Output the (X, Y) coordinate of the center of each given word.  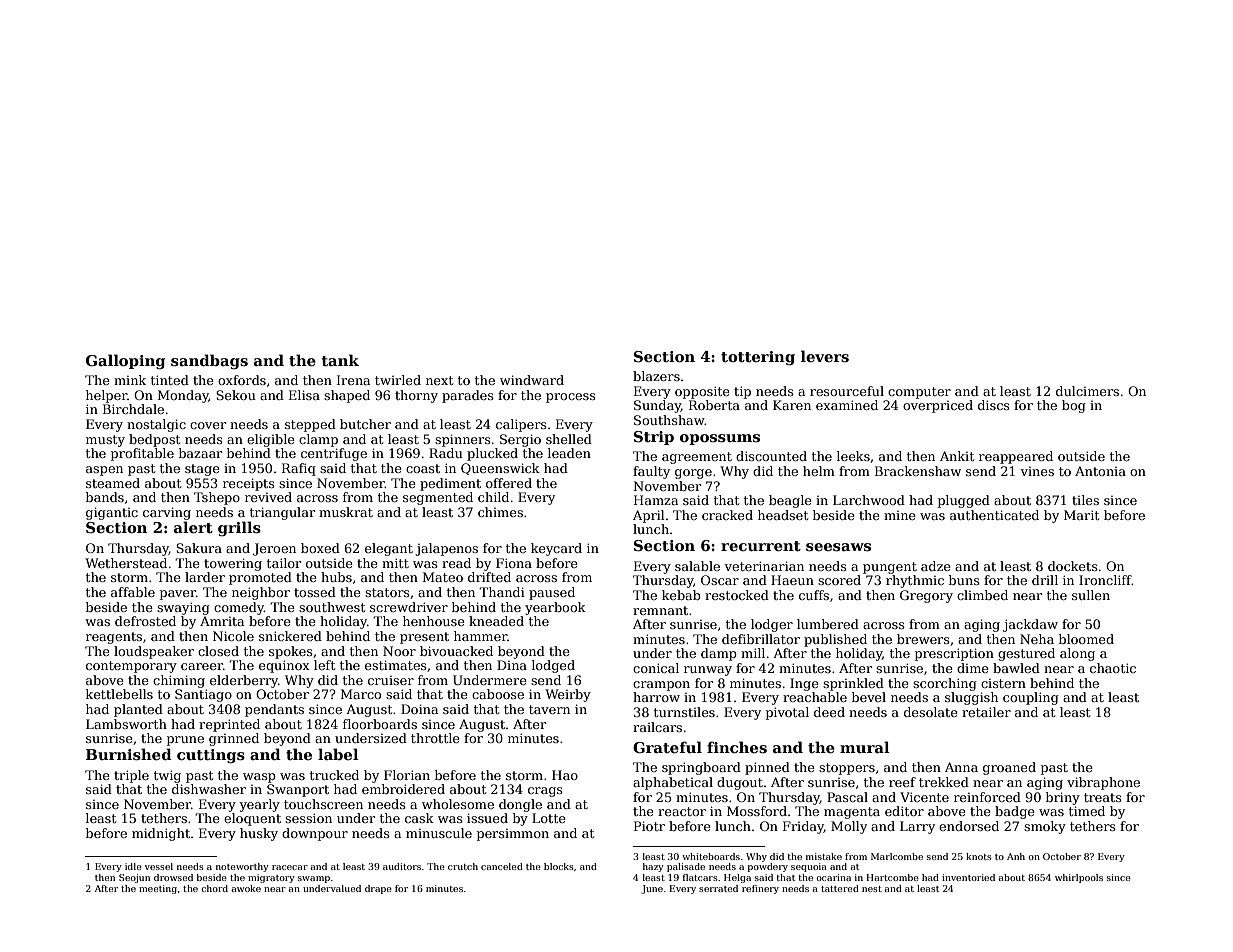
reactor (682, 811)
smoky (1045, 827)
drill (1045, 580)
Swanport (298, 790)
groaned (1009, 768)
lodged (553, 666)
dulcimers (1087, 391)
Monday (183, 396)
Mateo (443, 577)
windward (532, 380)
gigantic (112, 513)
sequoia (809, 867)
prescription (954, 654)
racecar (290, 867)
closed (218, 651)
